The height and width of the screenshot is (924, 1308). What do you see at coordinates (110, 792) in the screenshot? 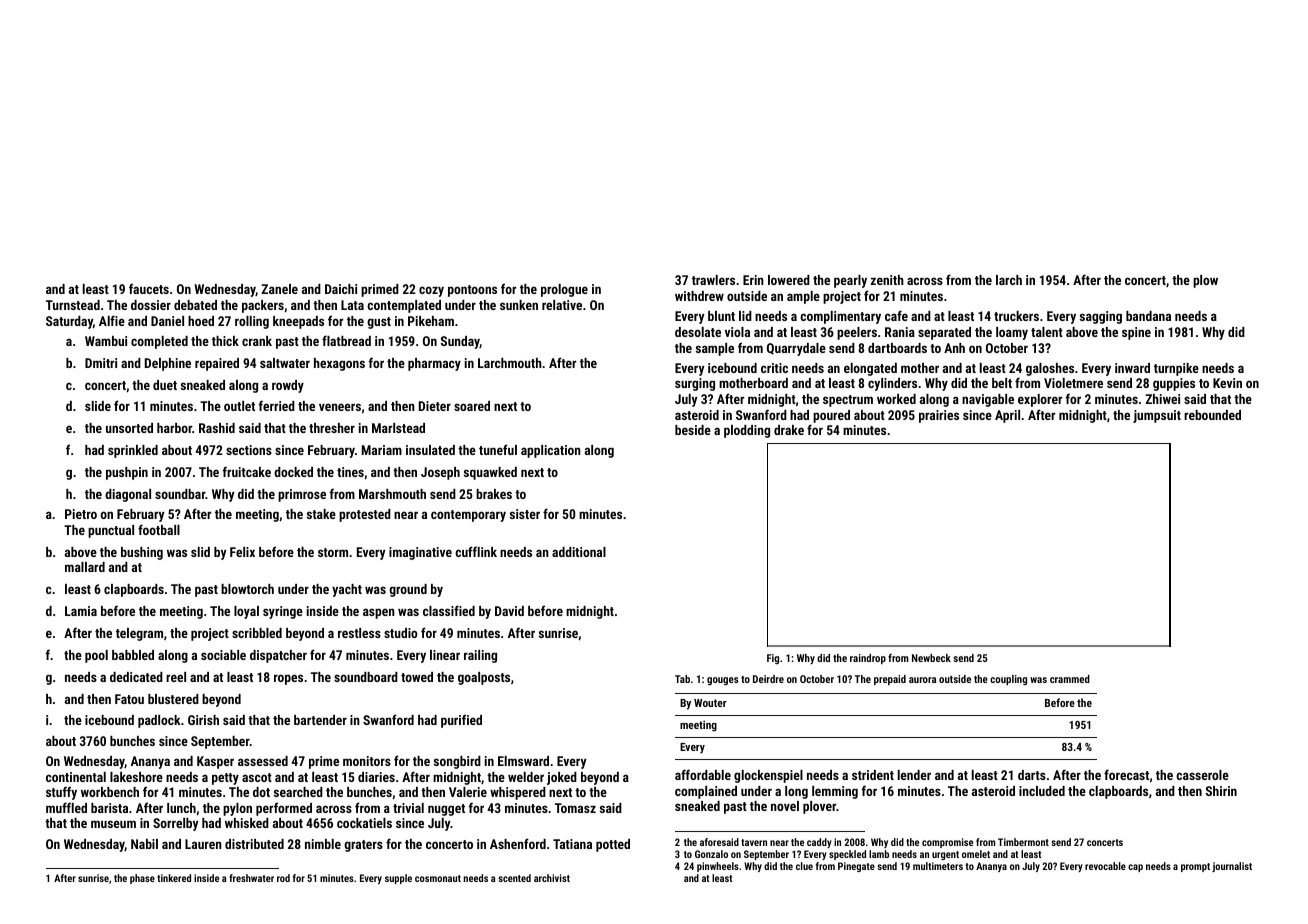
I see `workbench` at bounding box center [110, 792].
